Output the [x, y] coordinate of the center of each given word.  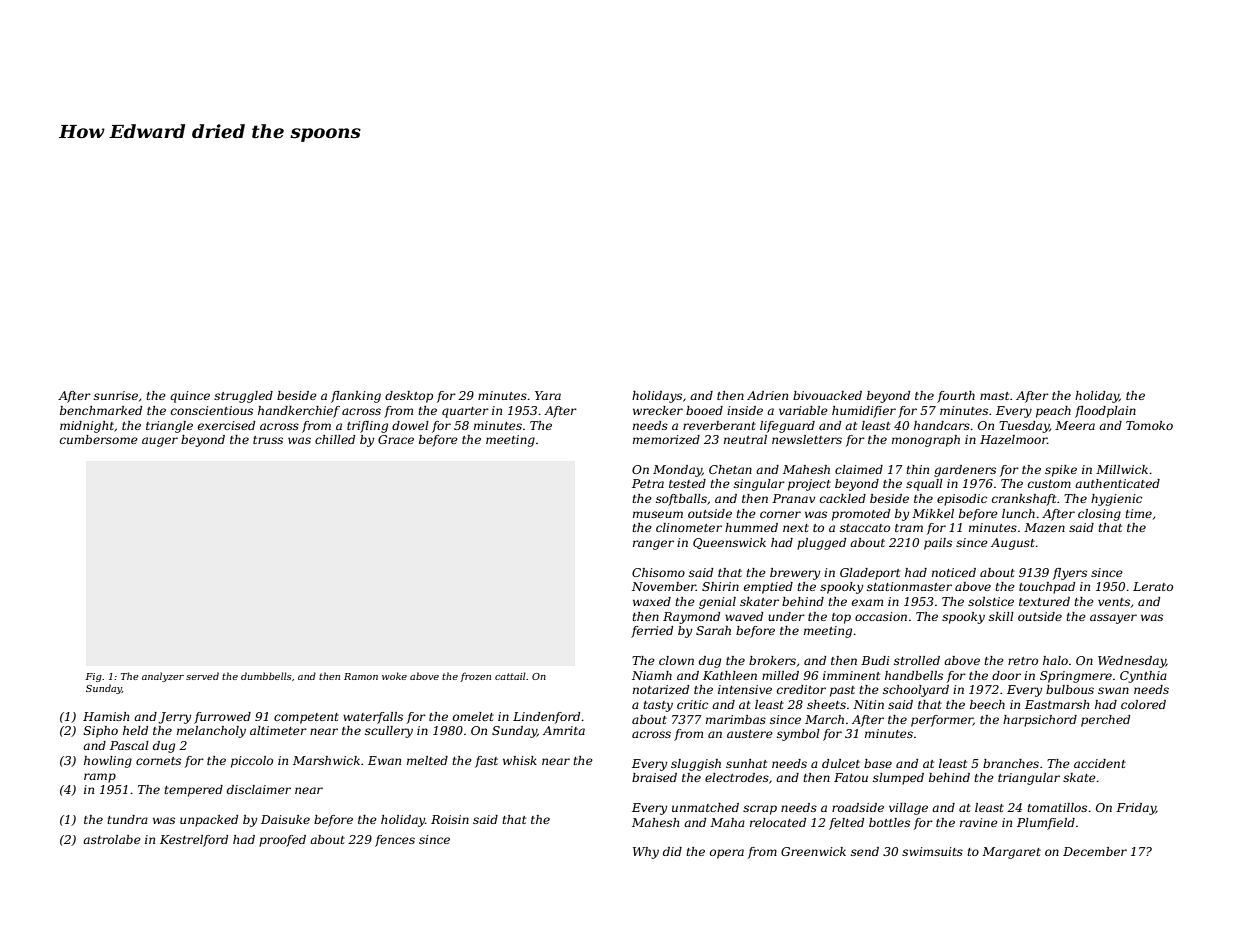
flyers [1070, 574]
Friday [1136, 809]
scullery [389, 732]
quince [190, 397]
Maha [727, 822]
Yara [548, 395]
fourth [956, 397]
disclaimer [259, 789]
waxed [652, 601]
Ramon [361, 676]
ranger [653, 545]
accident [1100, 763]
